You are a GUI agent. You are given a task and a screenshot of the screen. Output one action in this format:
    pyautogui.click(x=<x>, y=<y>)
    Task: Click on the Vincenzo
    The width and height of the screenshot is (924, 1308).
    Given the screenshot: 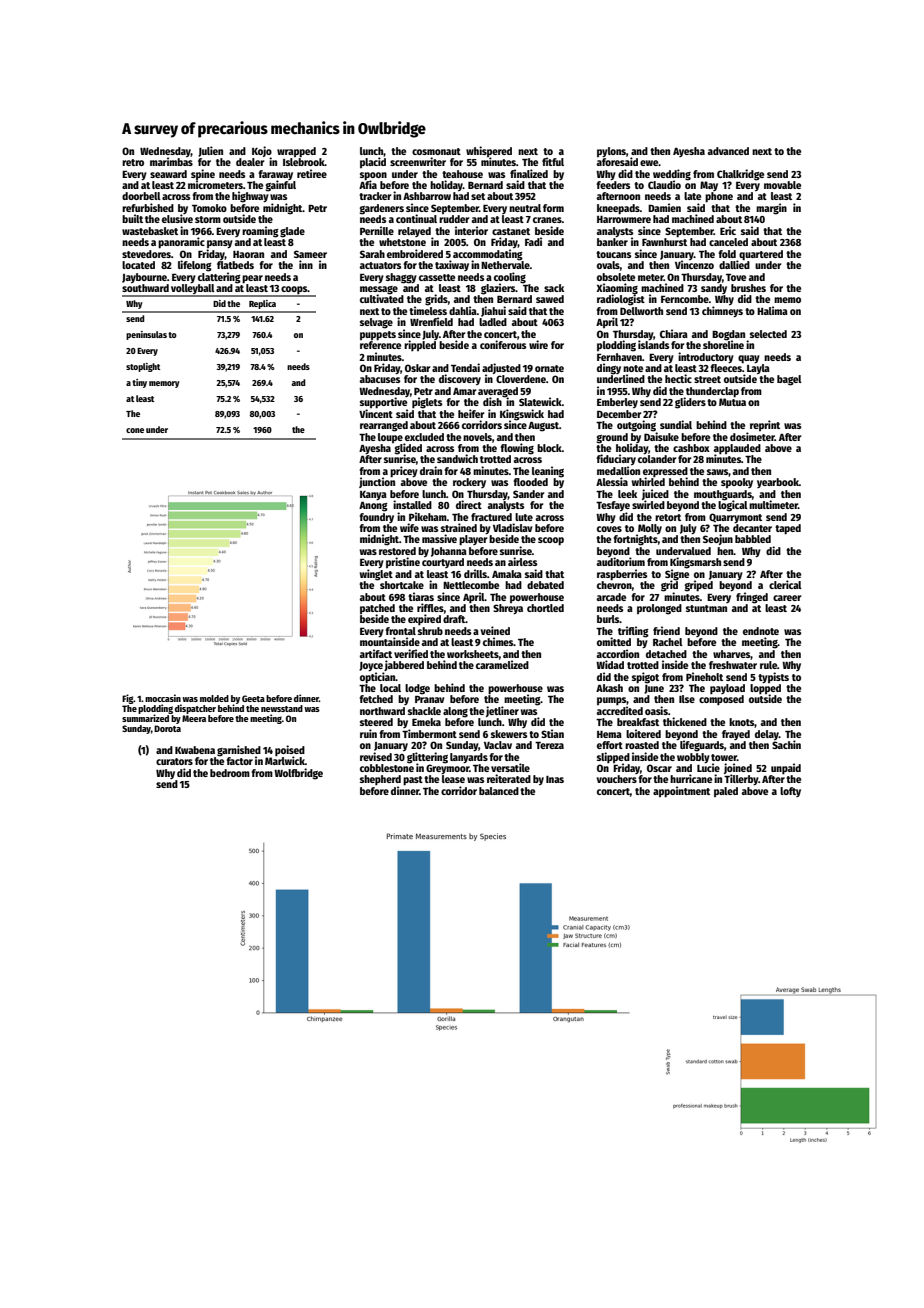 What is the action you would take?
    pyautogui.click(x=694, y=264)
